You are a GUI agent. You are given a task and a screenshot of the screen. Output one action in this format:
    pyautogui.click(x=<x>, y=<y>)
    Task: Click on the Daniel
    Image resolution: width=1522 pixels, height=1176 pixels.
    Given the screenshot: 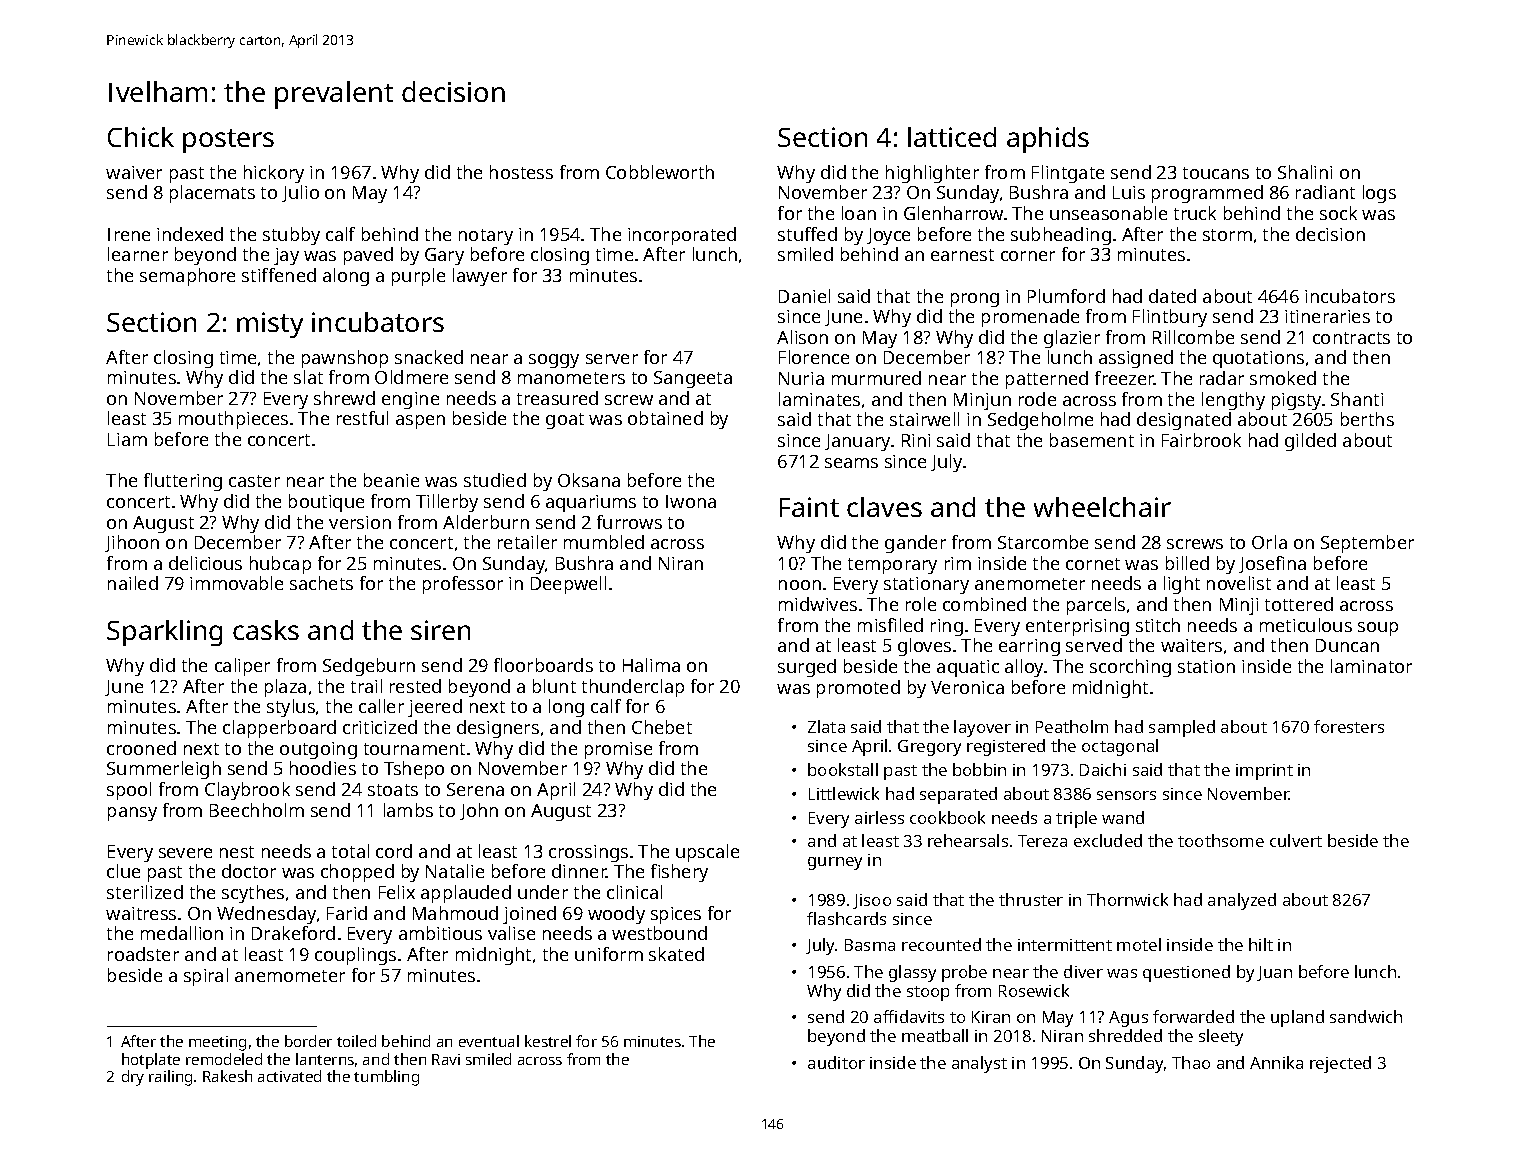 What is the action you would take?
    pyautogui.click(x=804, y=296)
